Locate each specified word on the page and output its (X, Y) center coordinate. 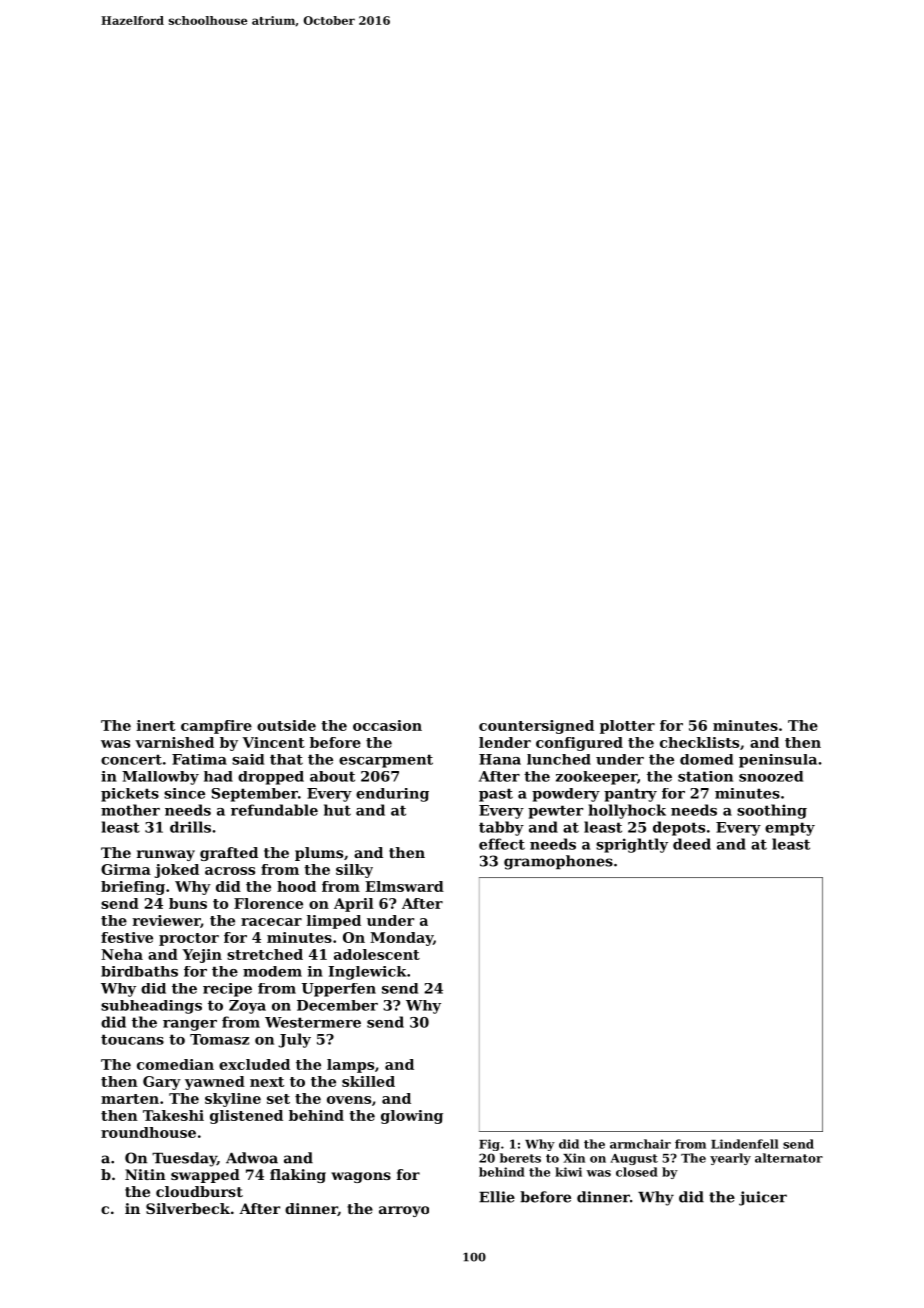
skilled (368, 1081)
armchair (640, 1144)
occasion (387, 725)
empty (790, 829)
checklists (699, 742)
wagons (361, 1177)
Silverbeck (188, 1208)
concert (131, 759)
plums (319, 854)
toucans (132, 1039)
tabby (501, 828)
